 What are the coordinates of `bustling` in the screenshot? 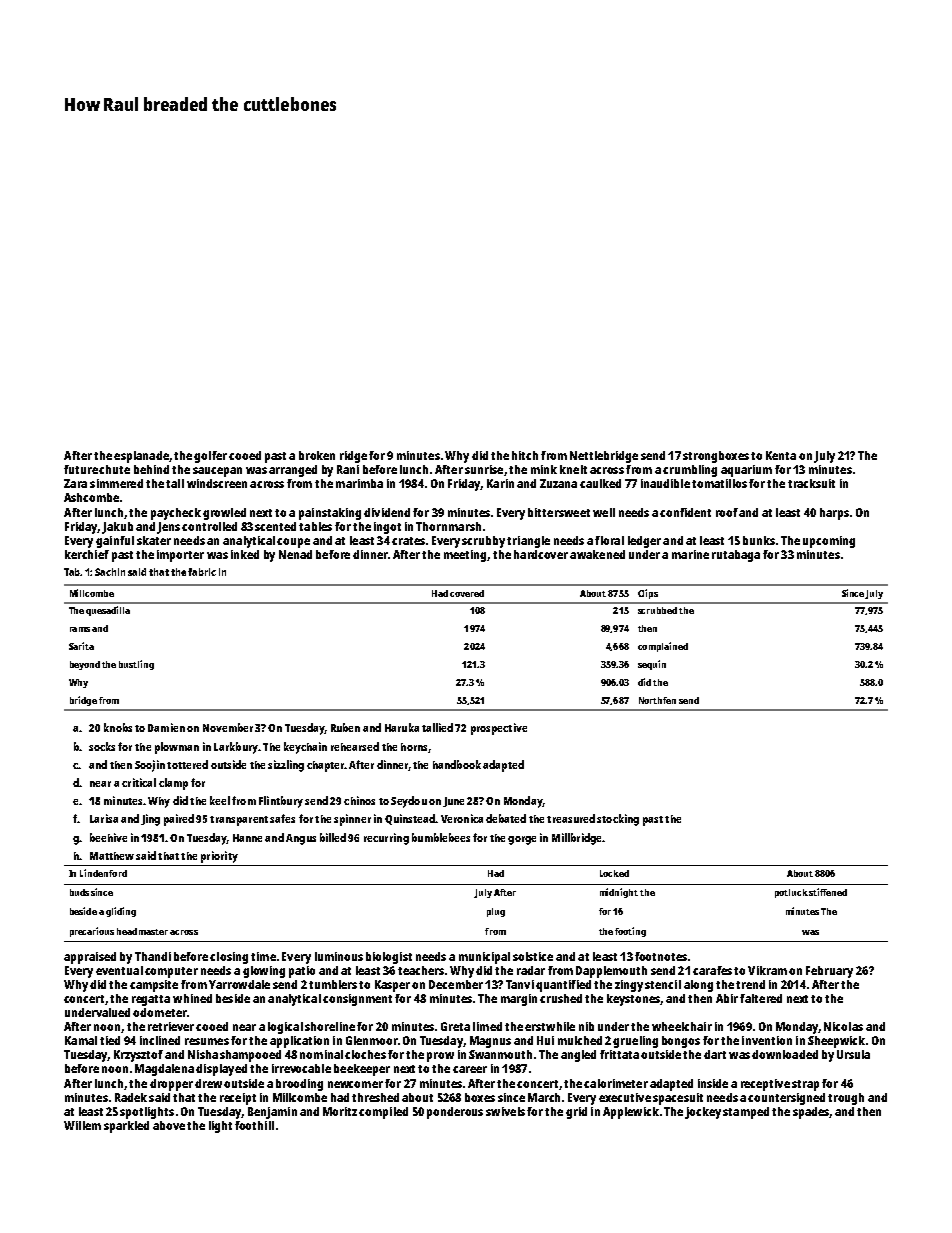 It's located at (136, 665).
